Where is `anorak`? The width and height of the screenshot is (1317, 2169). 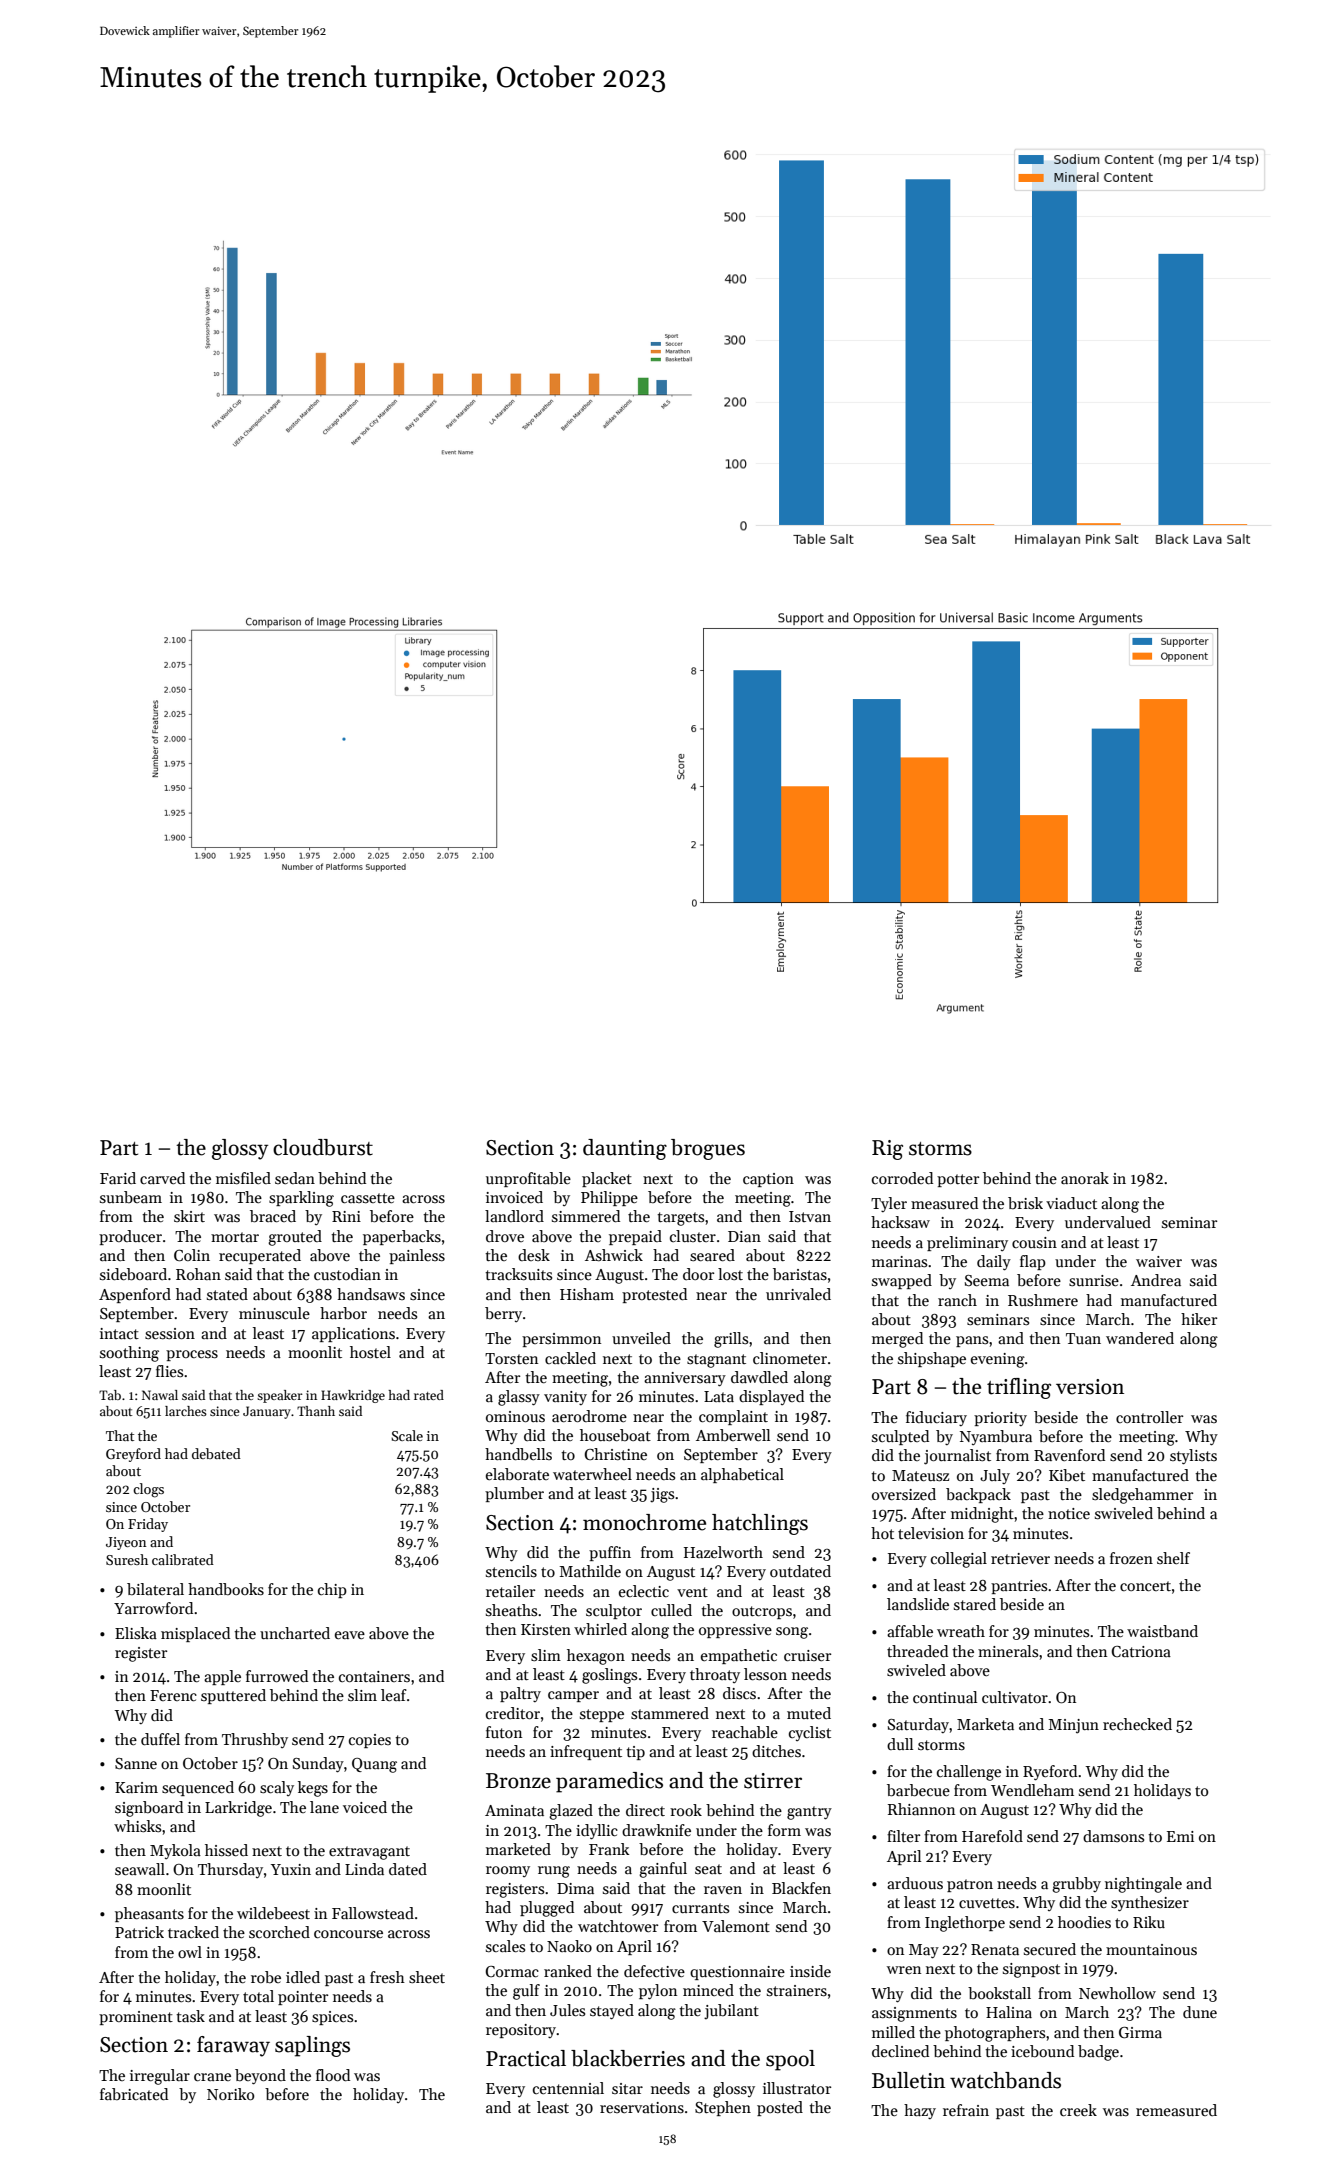
anorak is located at coordinates (1085, 1178).
